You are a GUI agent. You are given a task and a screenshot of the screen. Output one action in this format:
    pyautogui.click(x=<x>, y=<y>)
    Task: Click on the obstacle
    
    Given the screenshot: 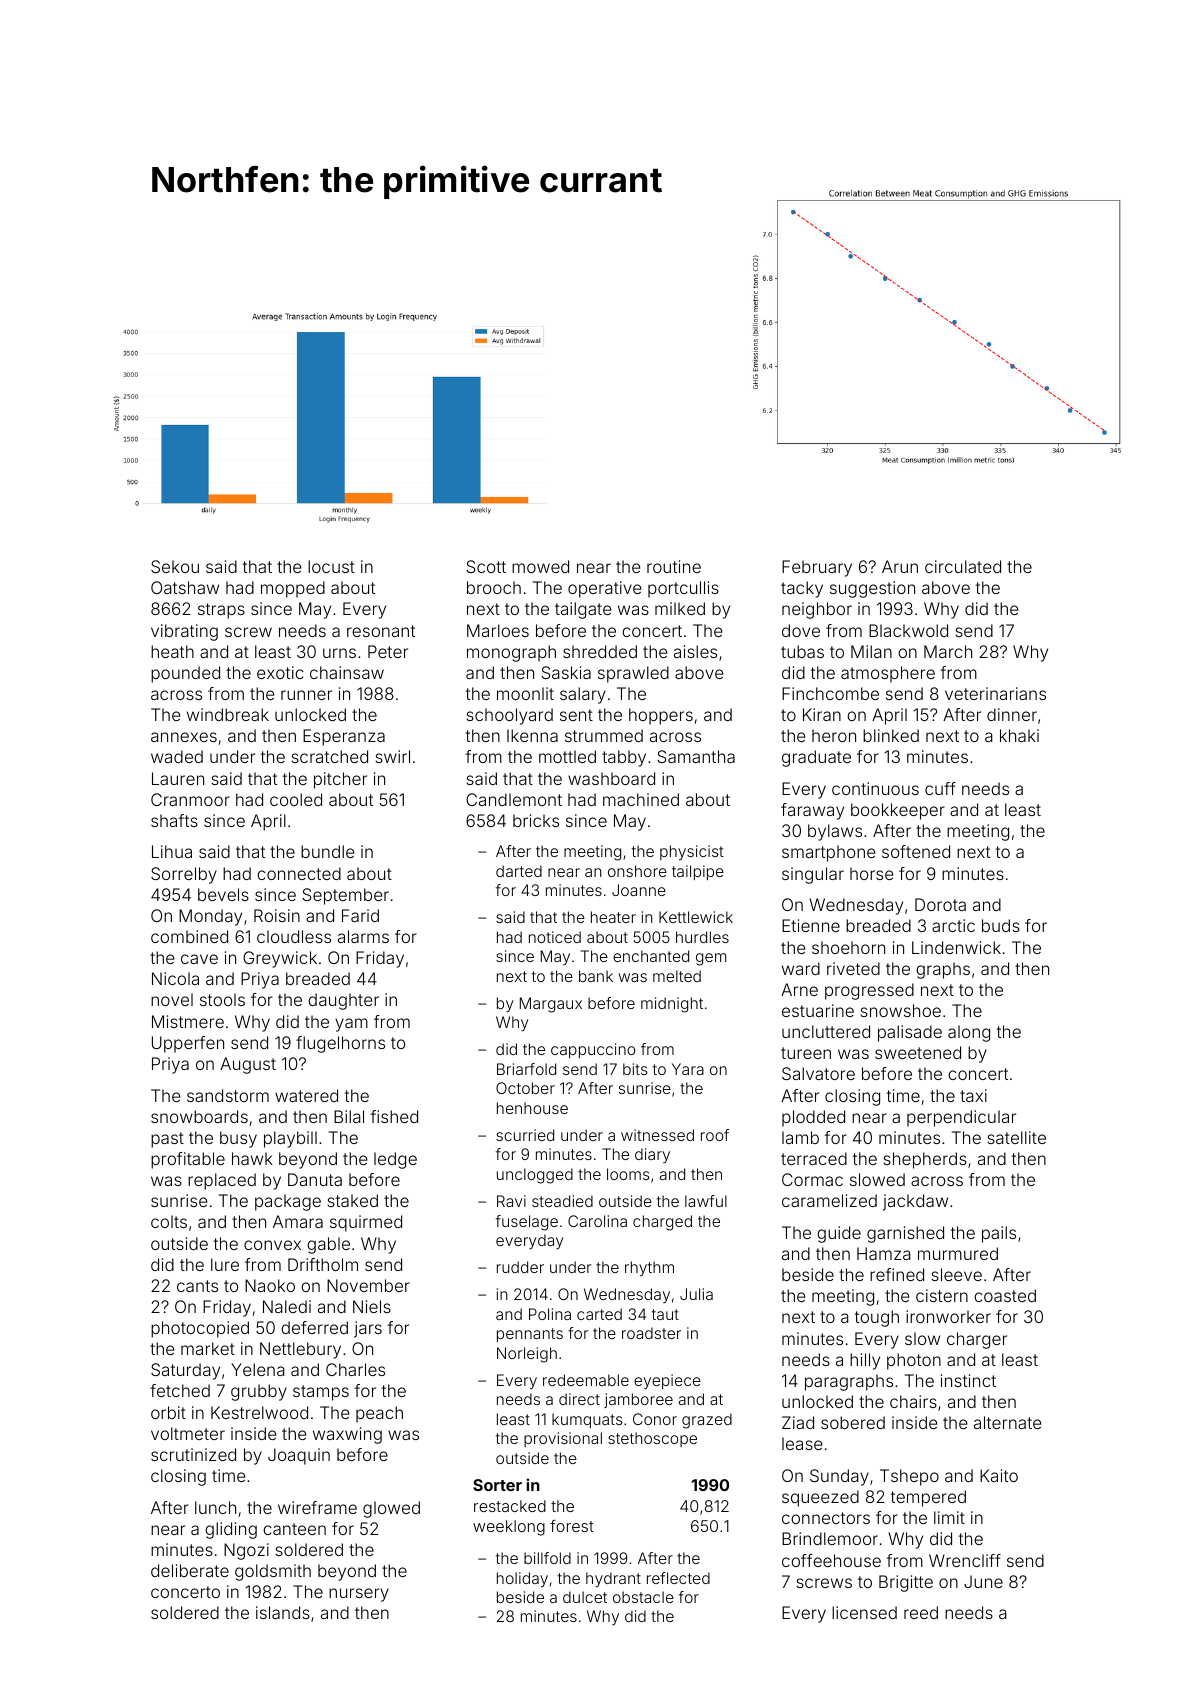 What is the action you would take?
    pyautogui.click(x=643, y=1597)
